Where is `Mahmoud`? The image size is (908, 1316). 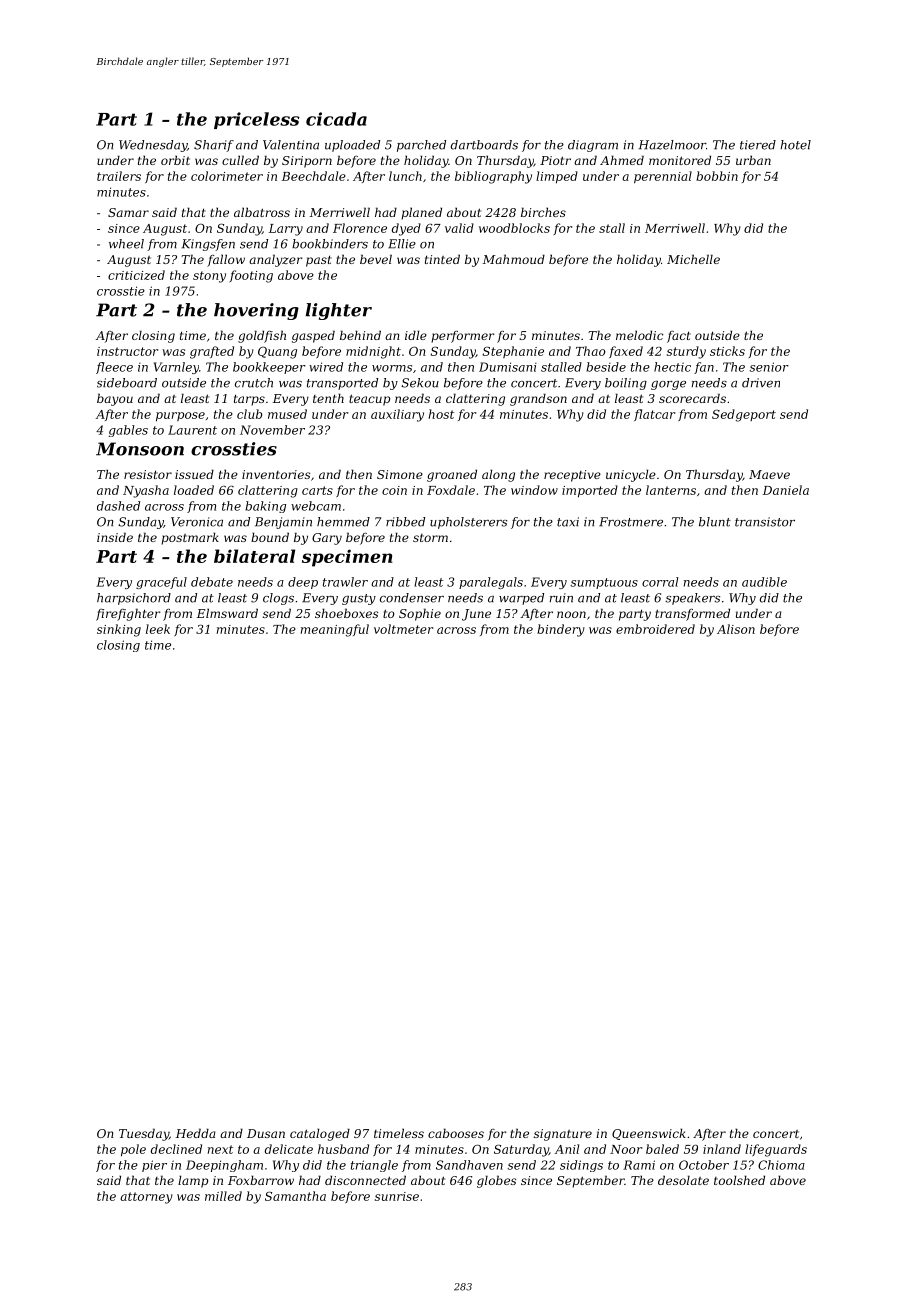 Mahmoud is located at coordinates (514, 259).
